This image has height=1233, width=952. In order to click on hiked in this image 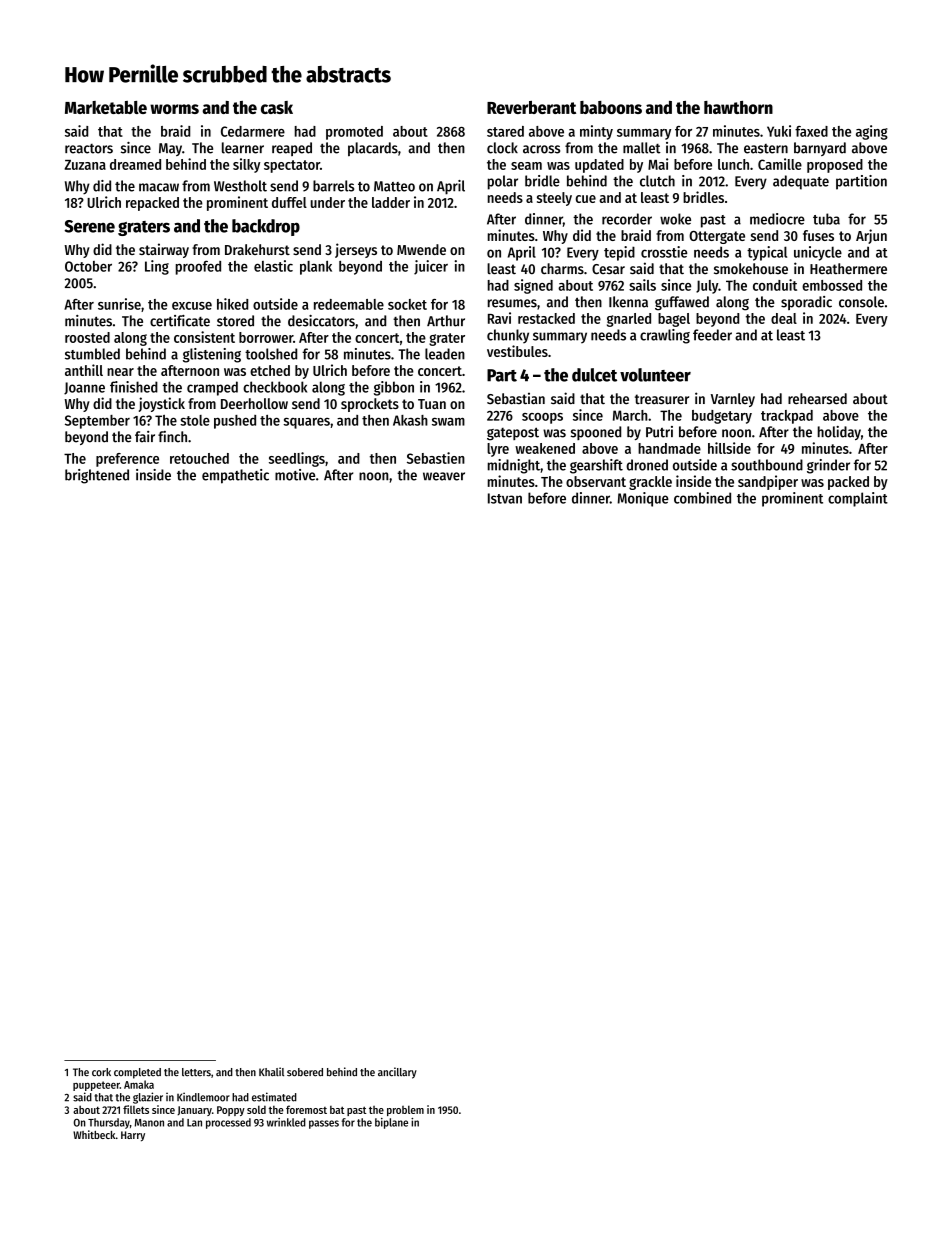, I will do `click(232, 304)`.
